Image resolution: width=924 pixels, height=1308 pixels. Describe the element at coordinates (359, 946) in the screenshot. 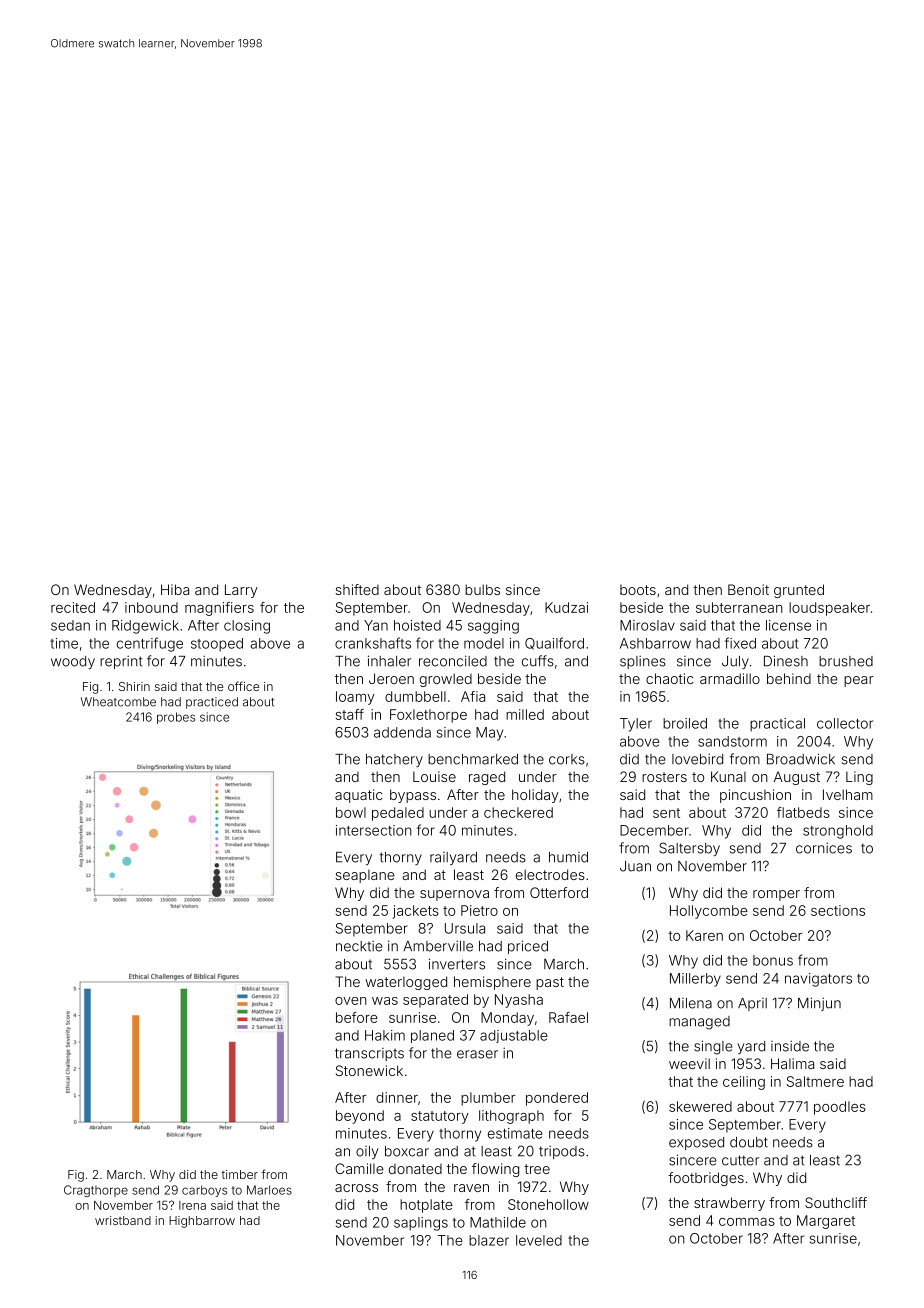

I see `necktie` at that location.
